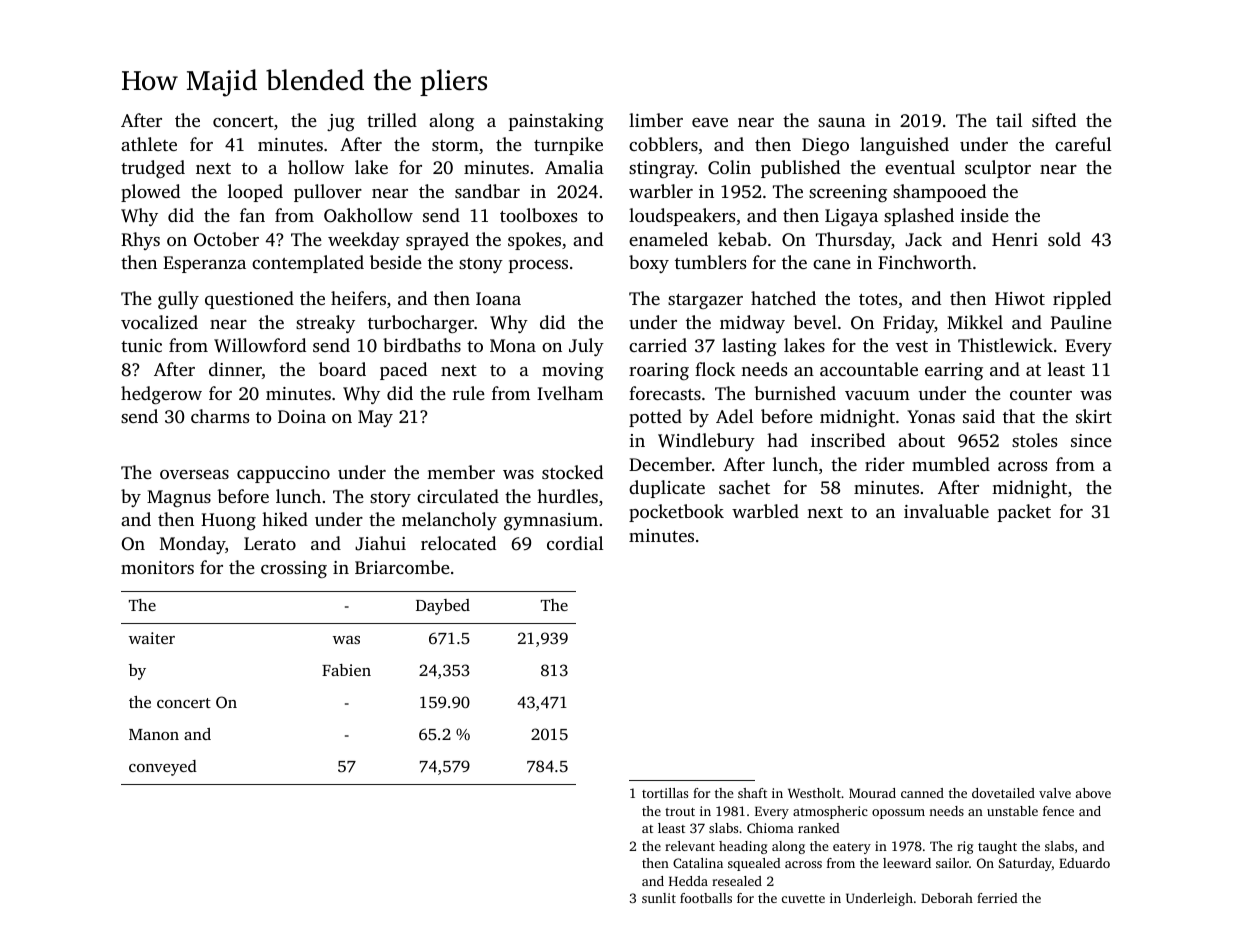 Image resolution: width=1233 pixels, height=952 pixels. Describe the element at coordinates (979, 416) in the screenshot. I see `said` at that location.
